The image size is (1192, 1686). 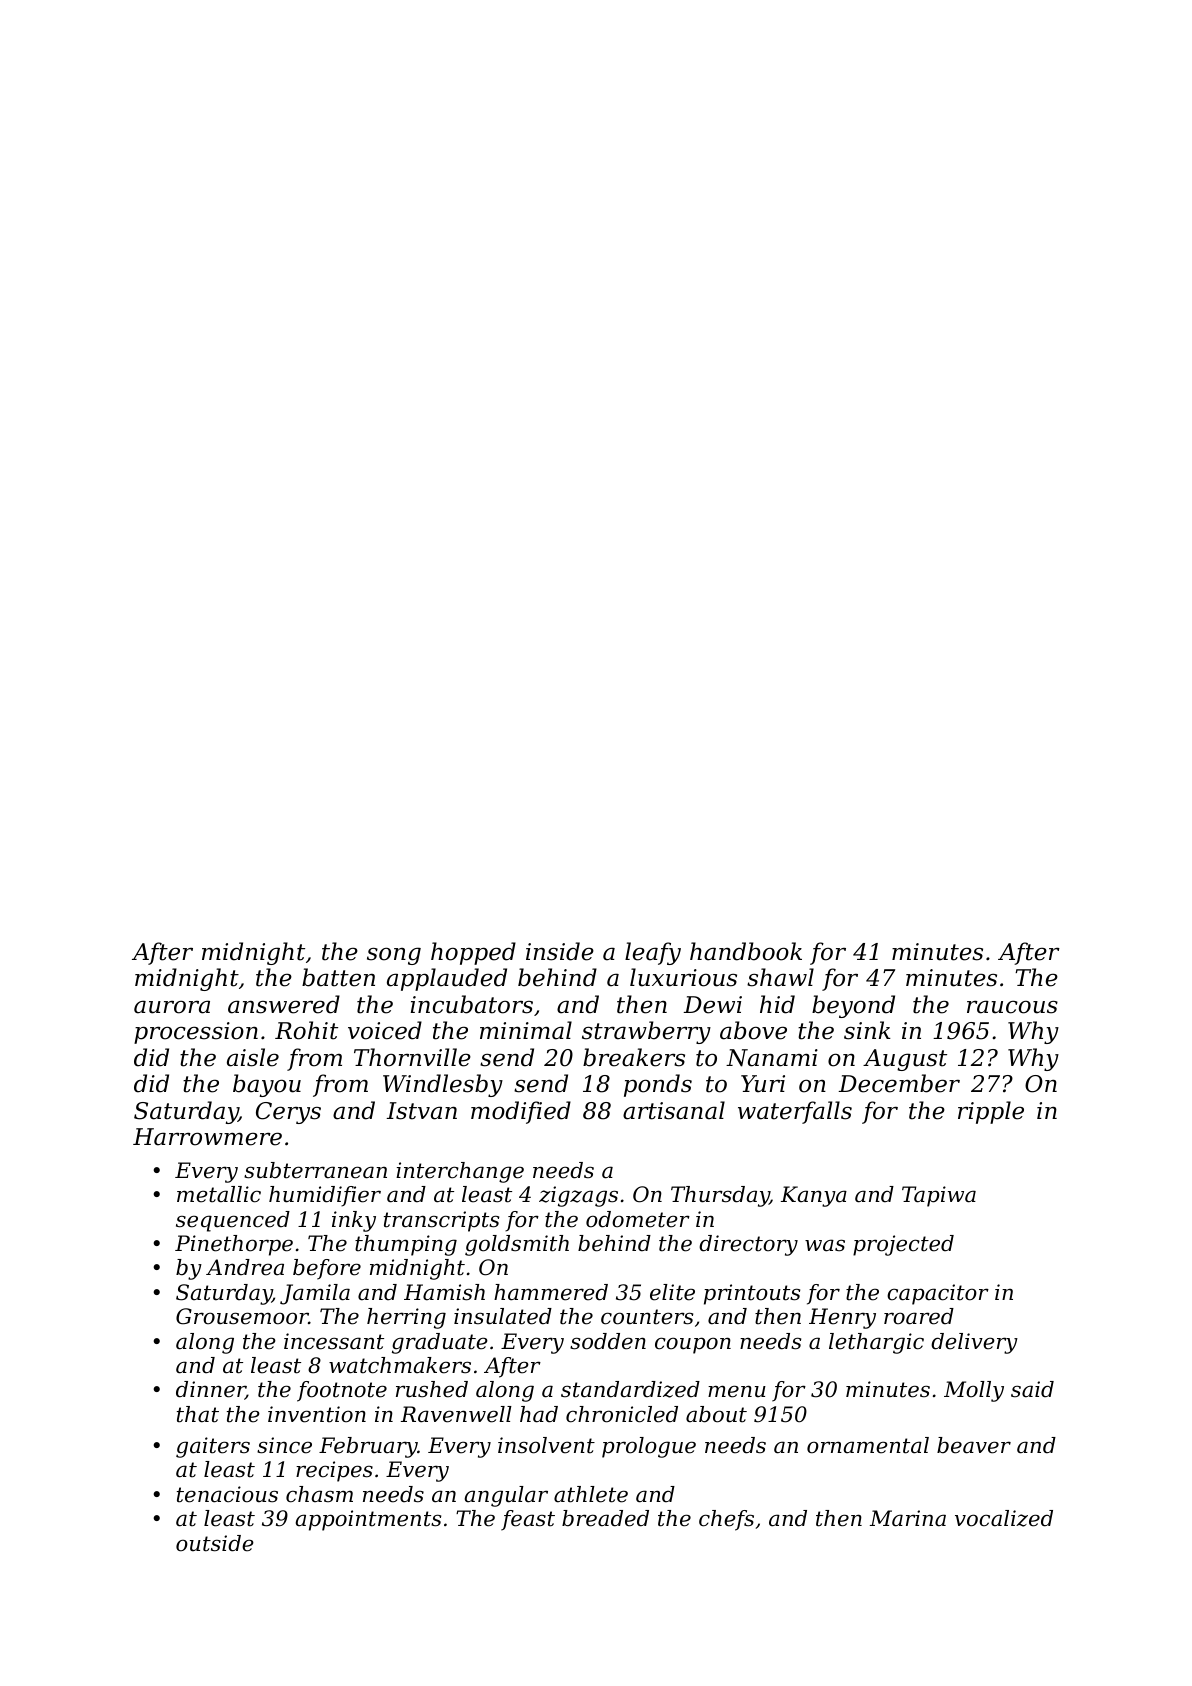 I want to click on beyond, so click(x=853, y=1006).
